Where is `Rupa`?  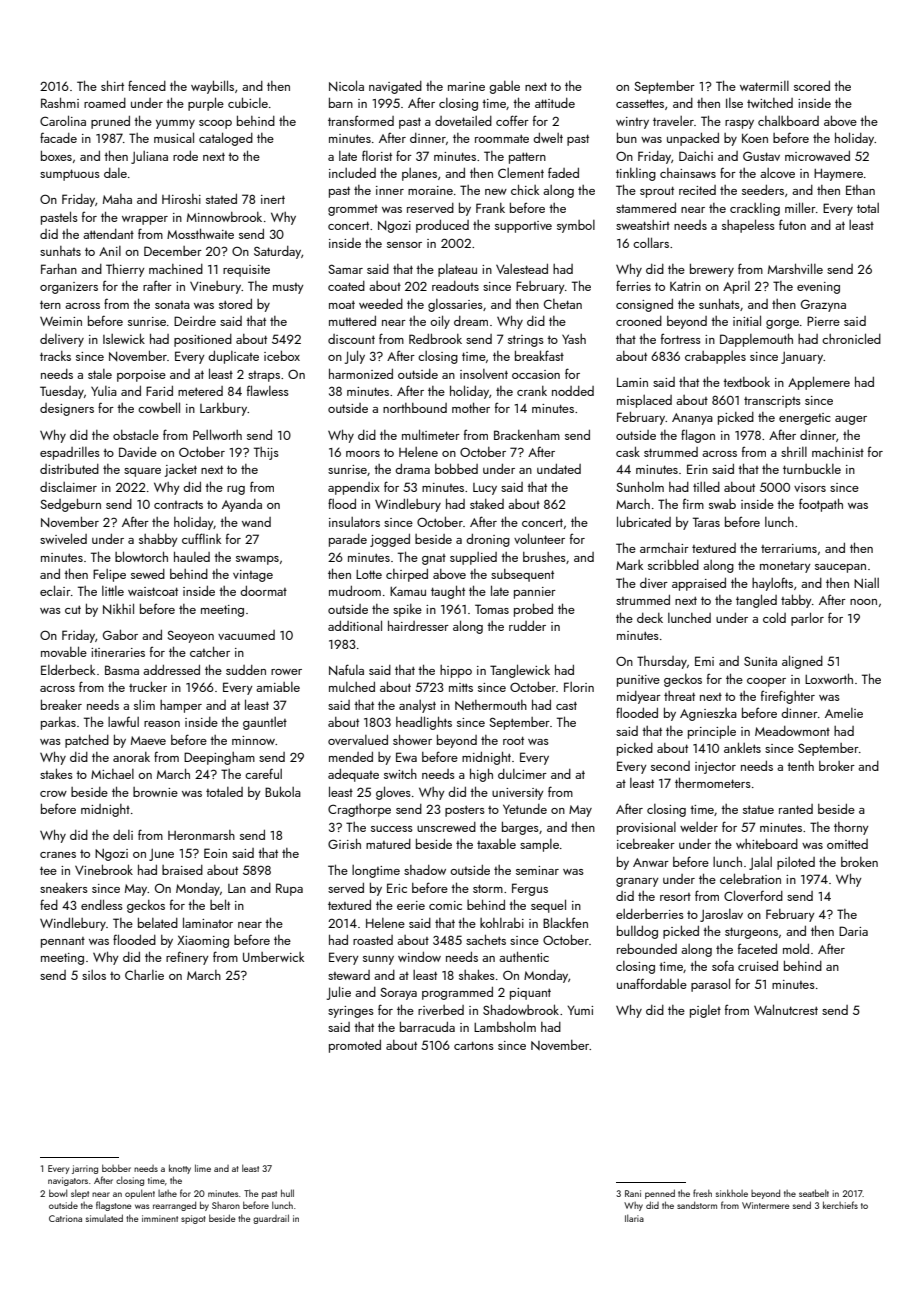 Rupa is located at coordinates (289, 889).
